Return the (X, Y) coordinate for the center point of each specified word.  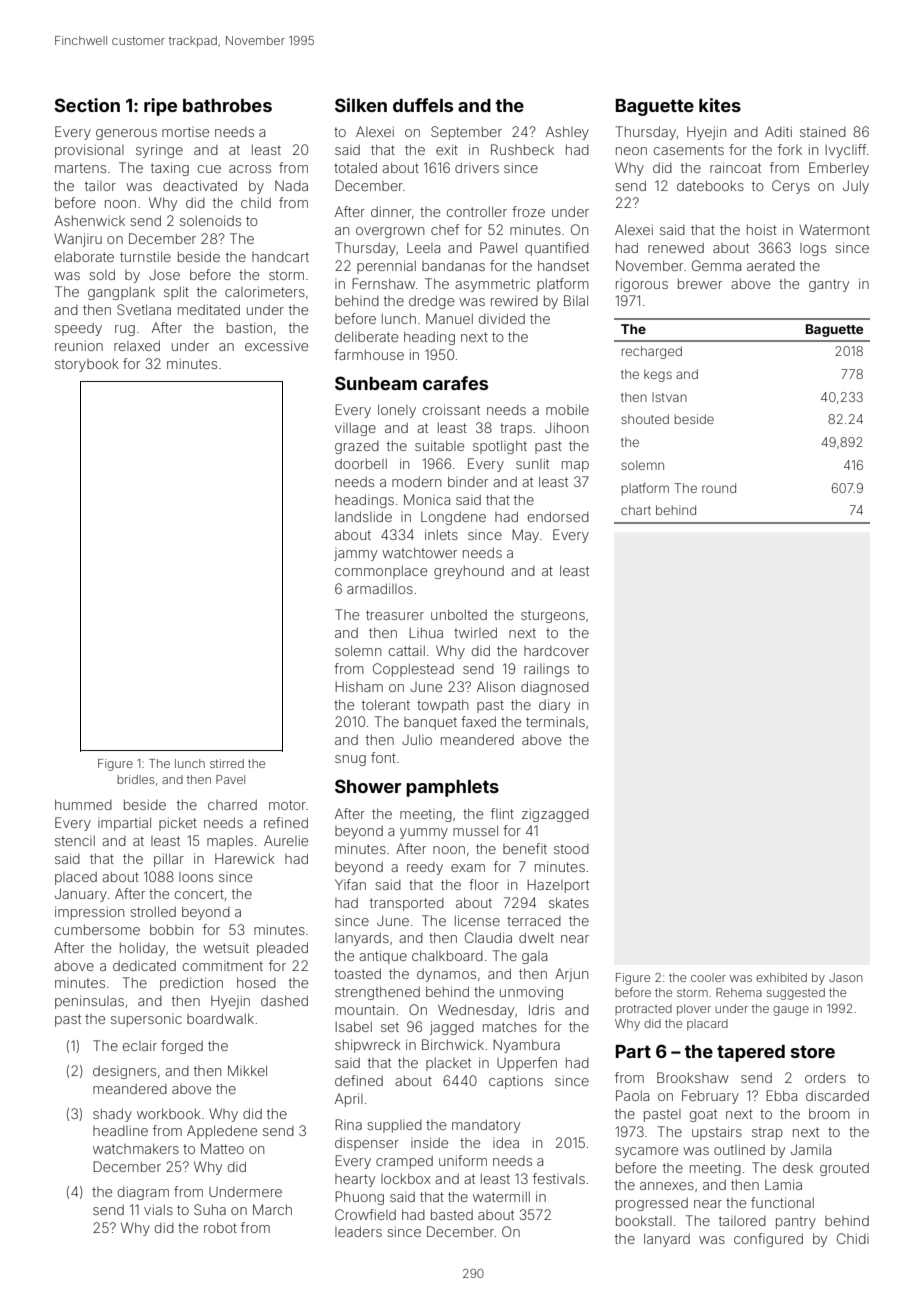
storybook (87, 365)
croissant (451, 409)
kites (720, 105)
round (719, 488)
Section (87, 105)
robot (220, 1227)
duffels (423, 105)
